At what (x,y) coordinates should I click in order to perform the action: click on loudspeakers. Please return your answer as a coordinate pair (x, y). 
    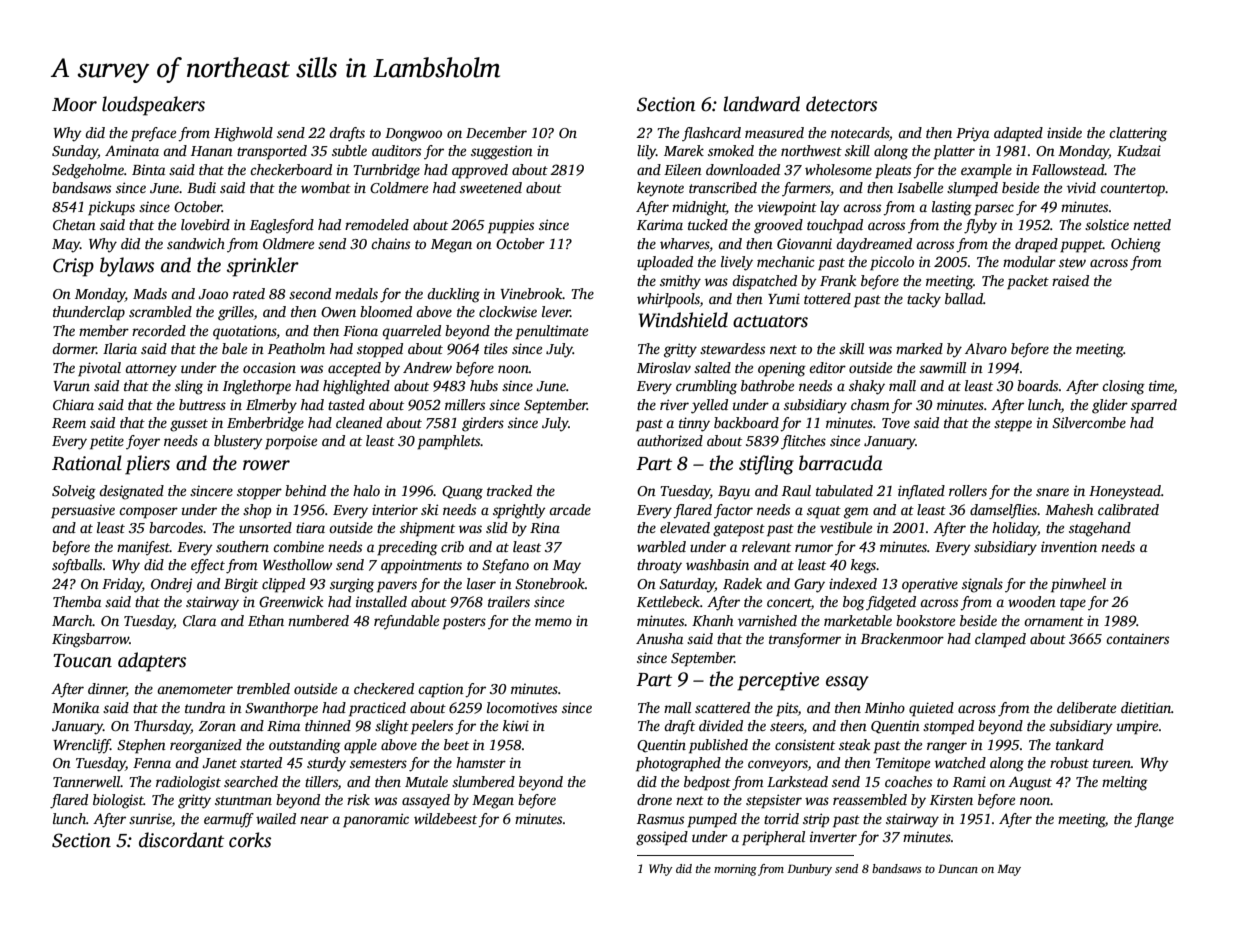
    Looking at the image, I should click on (153, 106).
